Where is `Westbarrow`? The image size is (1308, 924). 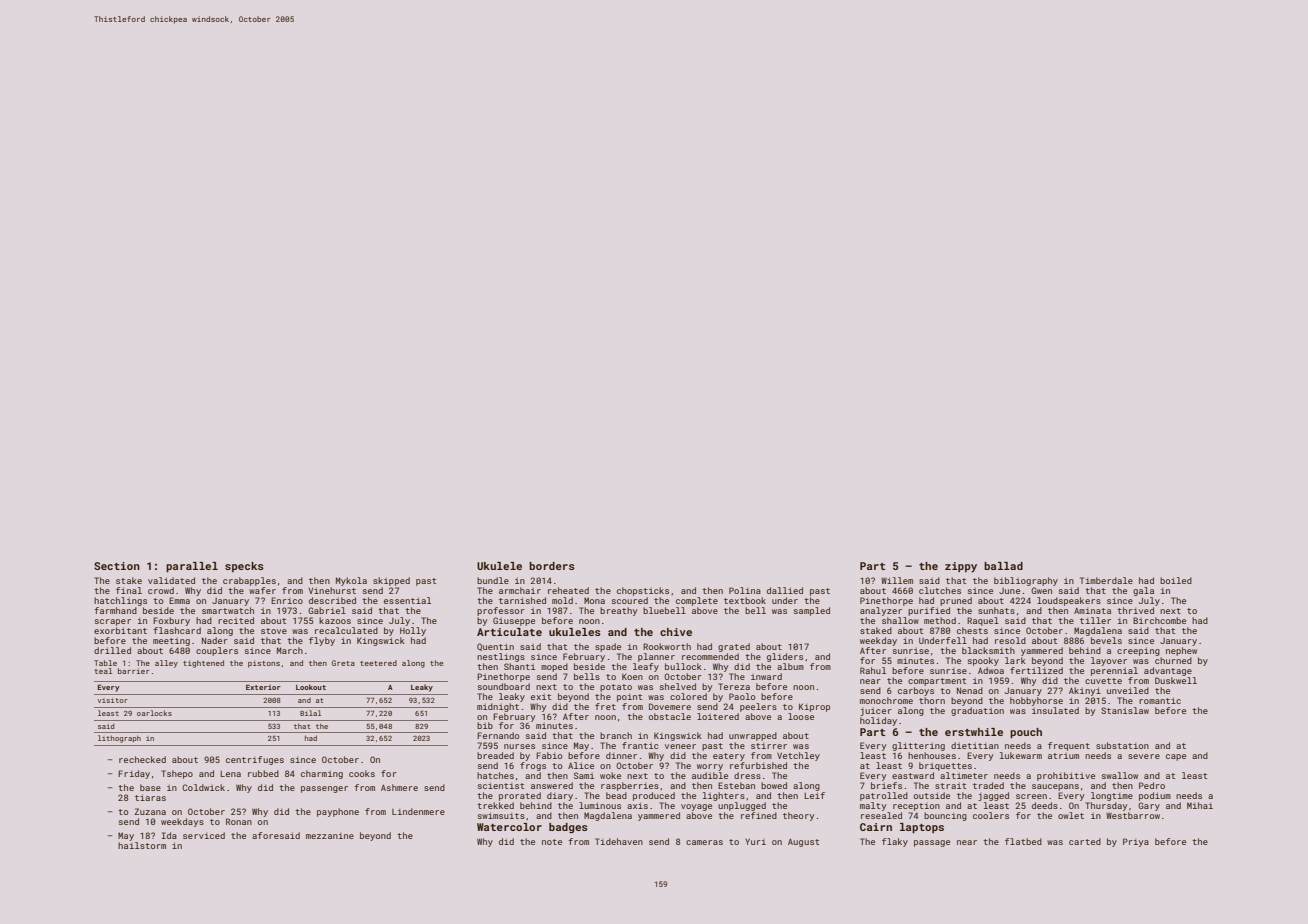 Westbarrow is located at coordinates (1133, 815).
